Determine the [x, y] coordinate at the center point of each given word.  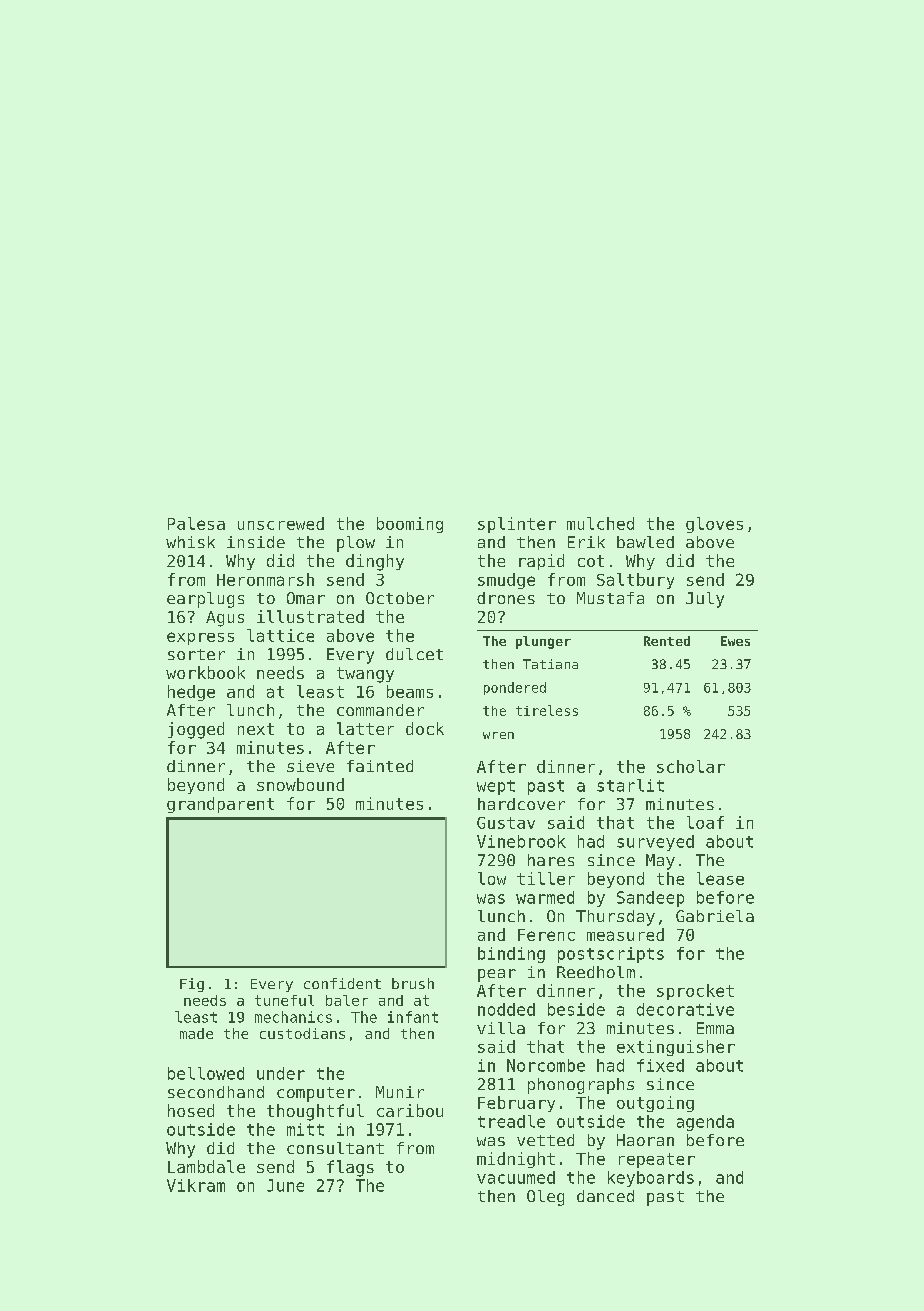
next [256, 729]
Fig [192, 985]
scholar [691, 766]
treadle [511, 1121]
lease [720, 878]
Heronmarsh [265, 579]
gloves [714, 525]
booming [410, 525]
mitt [305, 1129]
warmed [545, 897]
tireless [547, 710]
